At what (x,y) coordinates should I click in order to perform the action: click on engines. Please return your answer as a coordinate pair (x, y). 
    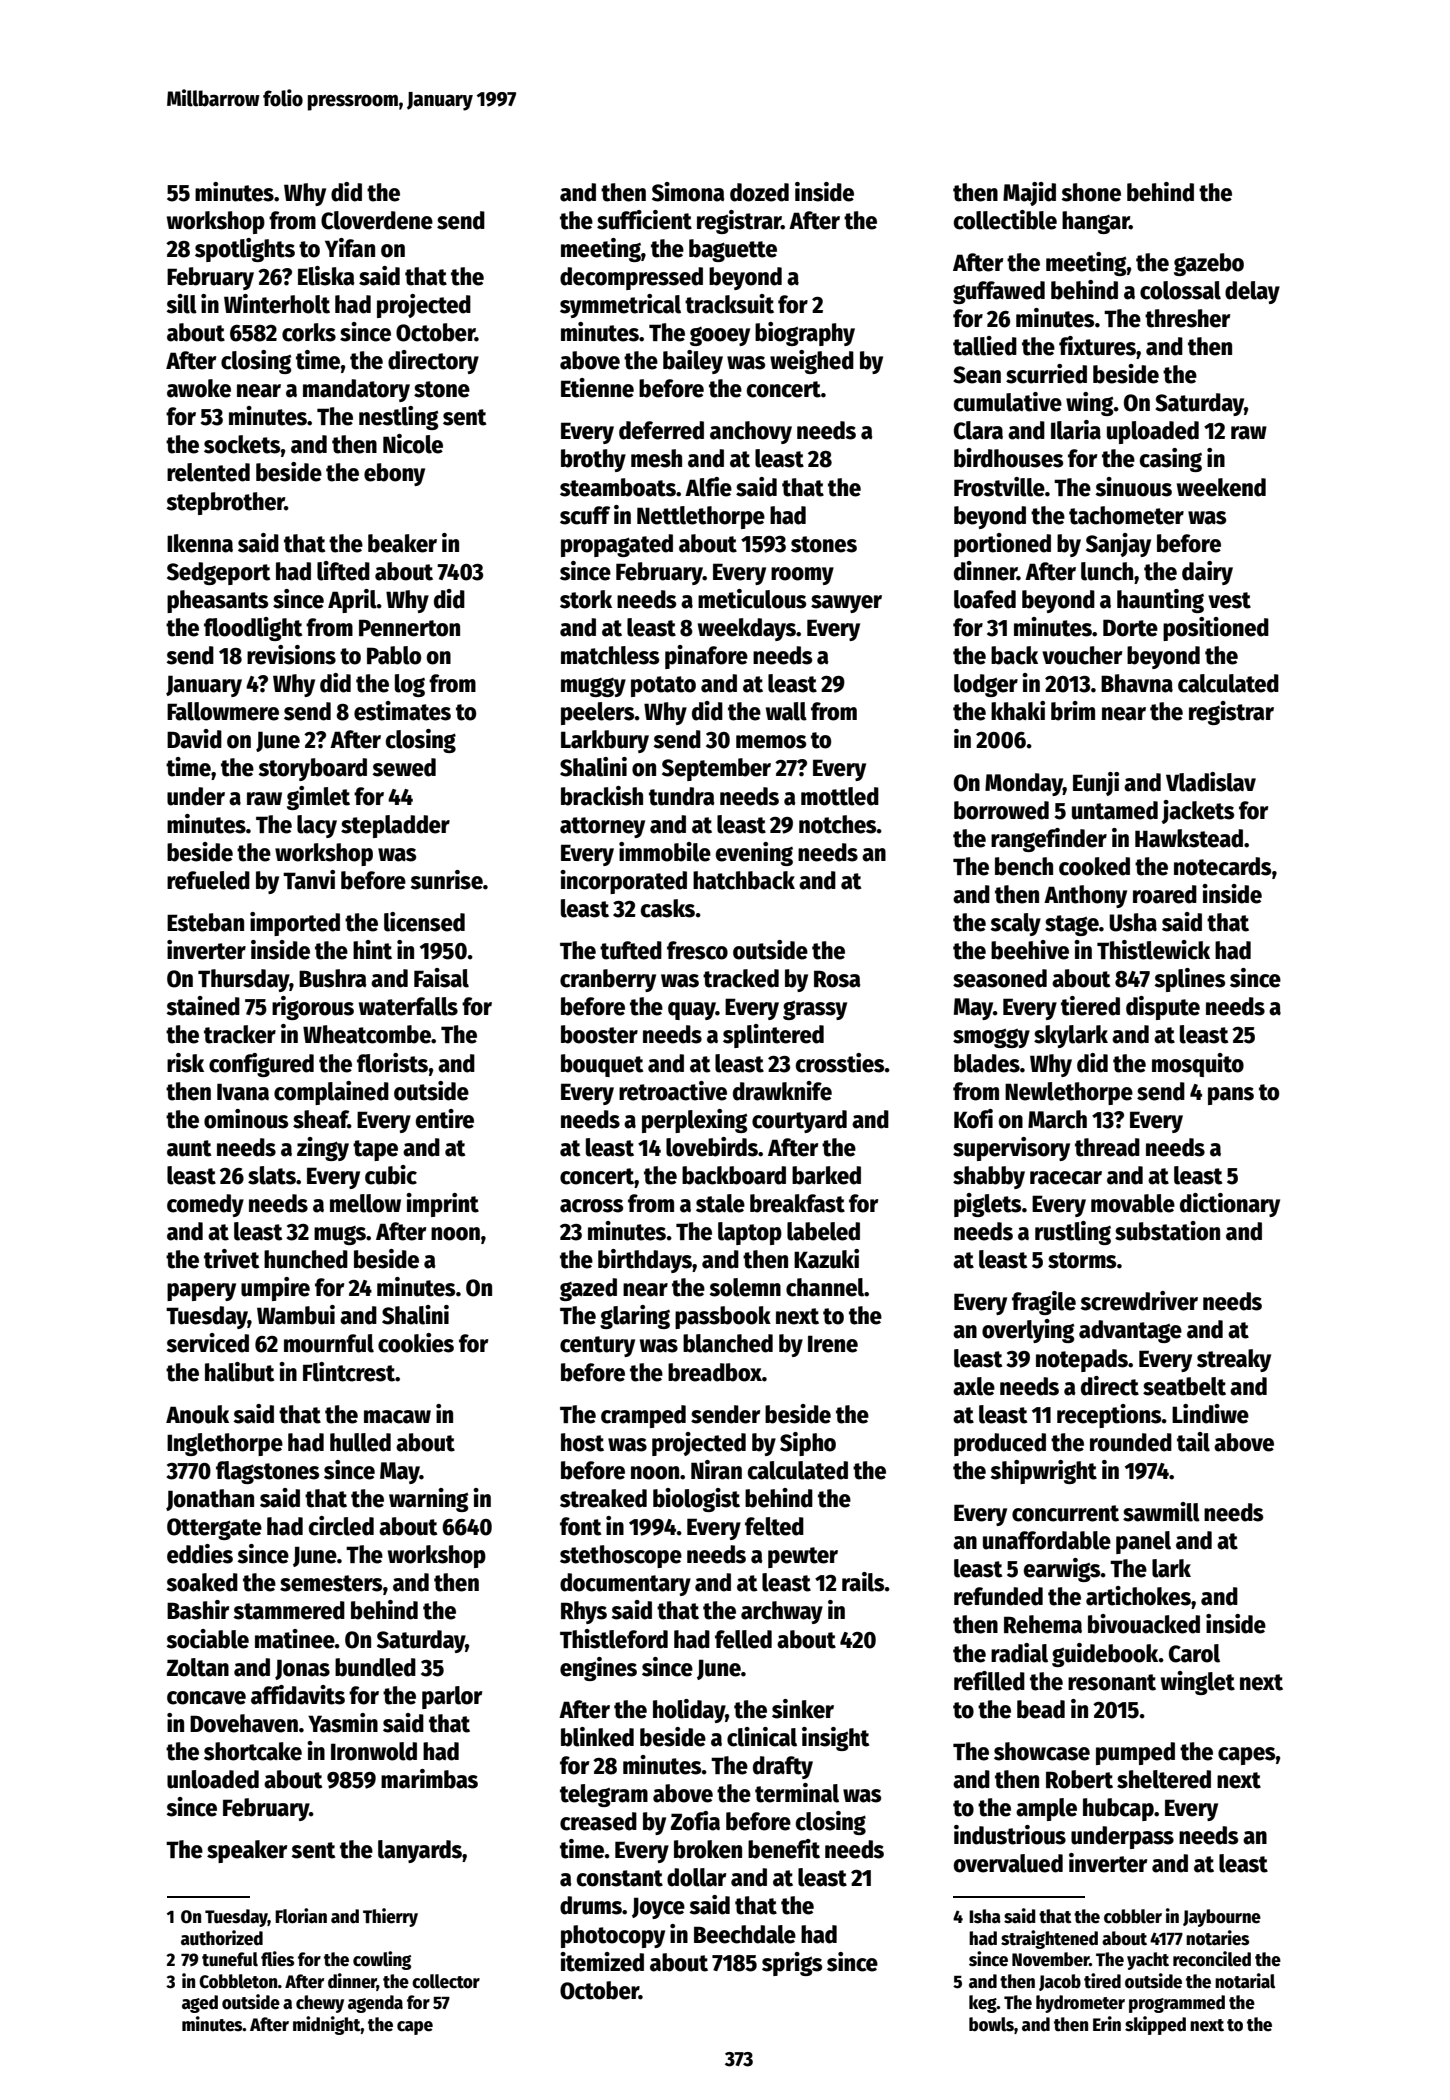
    Looking at the image, I should click on (598, 1669).
